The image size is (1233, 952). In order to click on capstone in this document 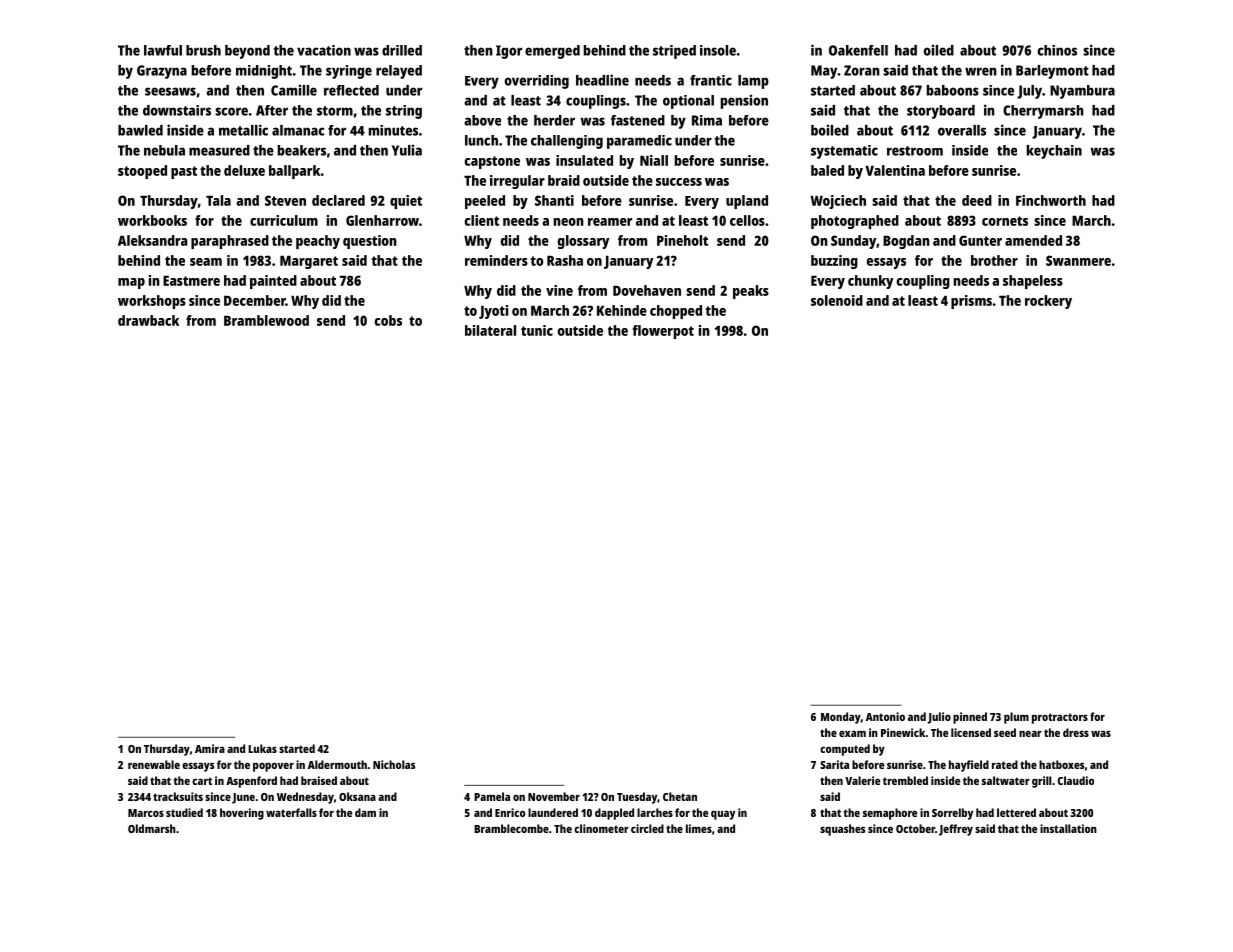, I will do `click(492, 162)`.
